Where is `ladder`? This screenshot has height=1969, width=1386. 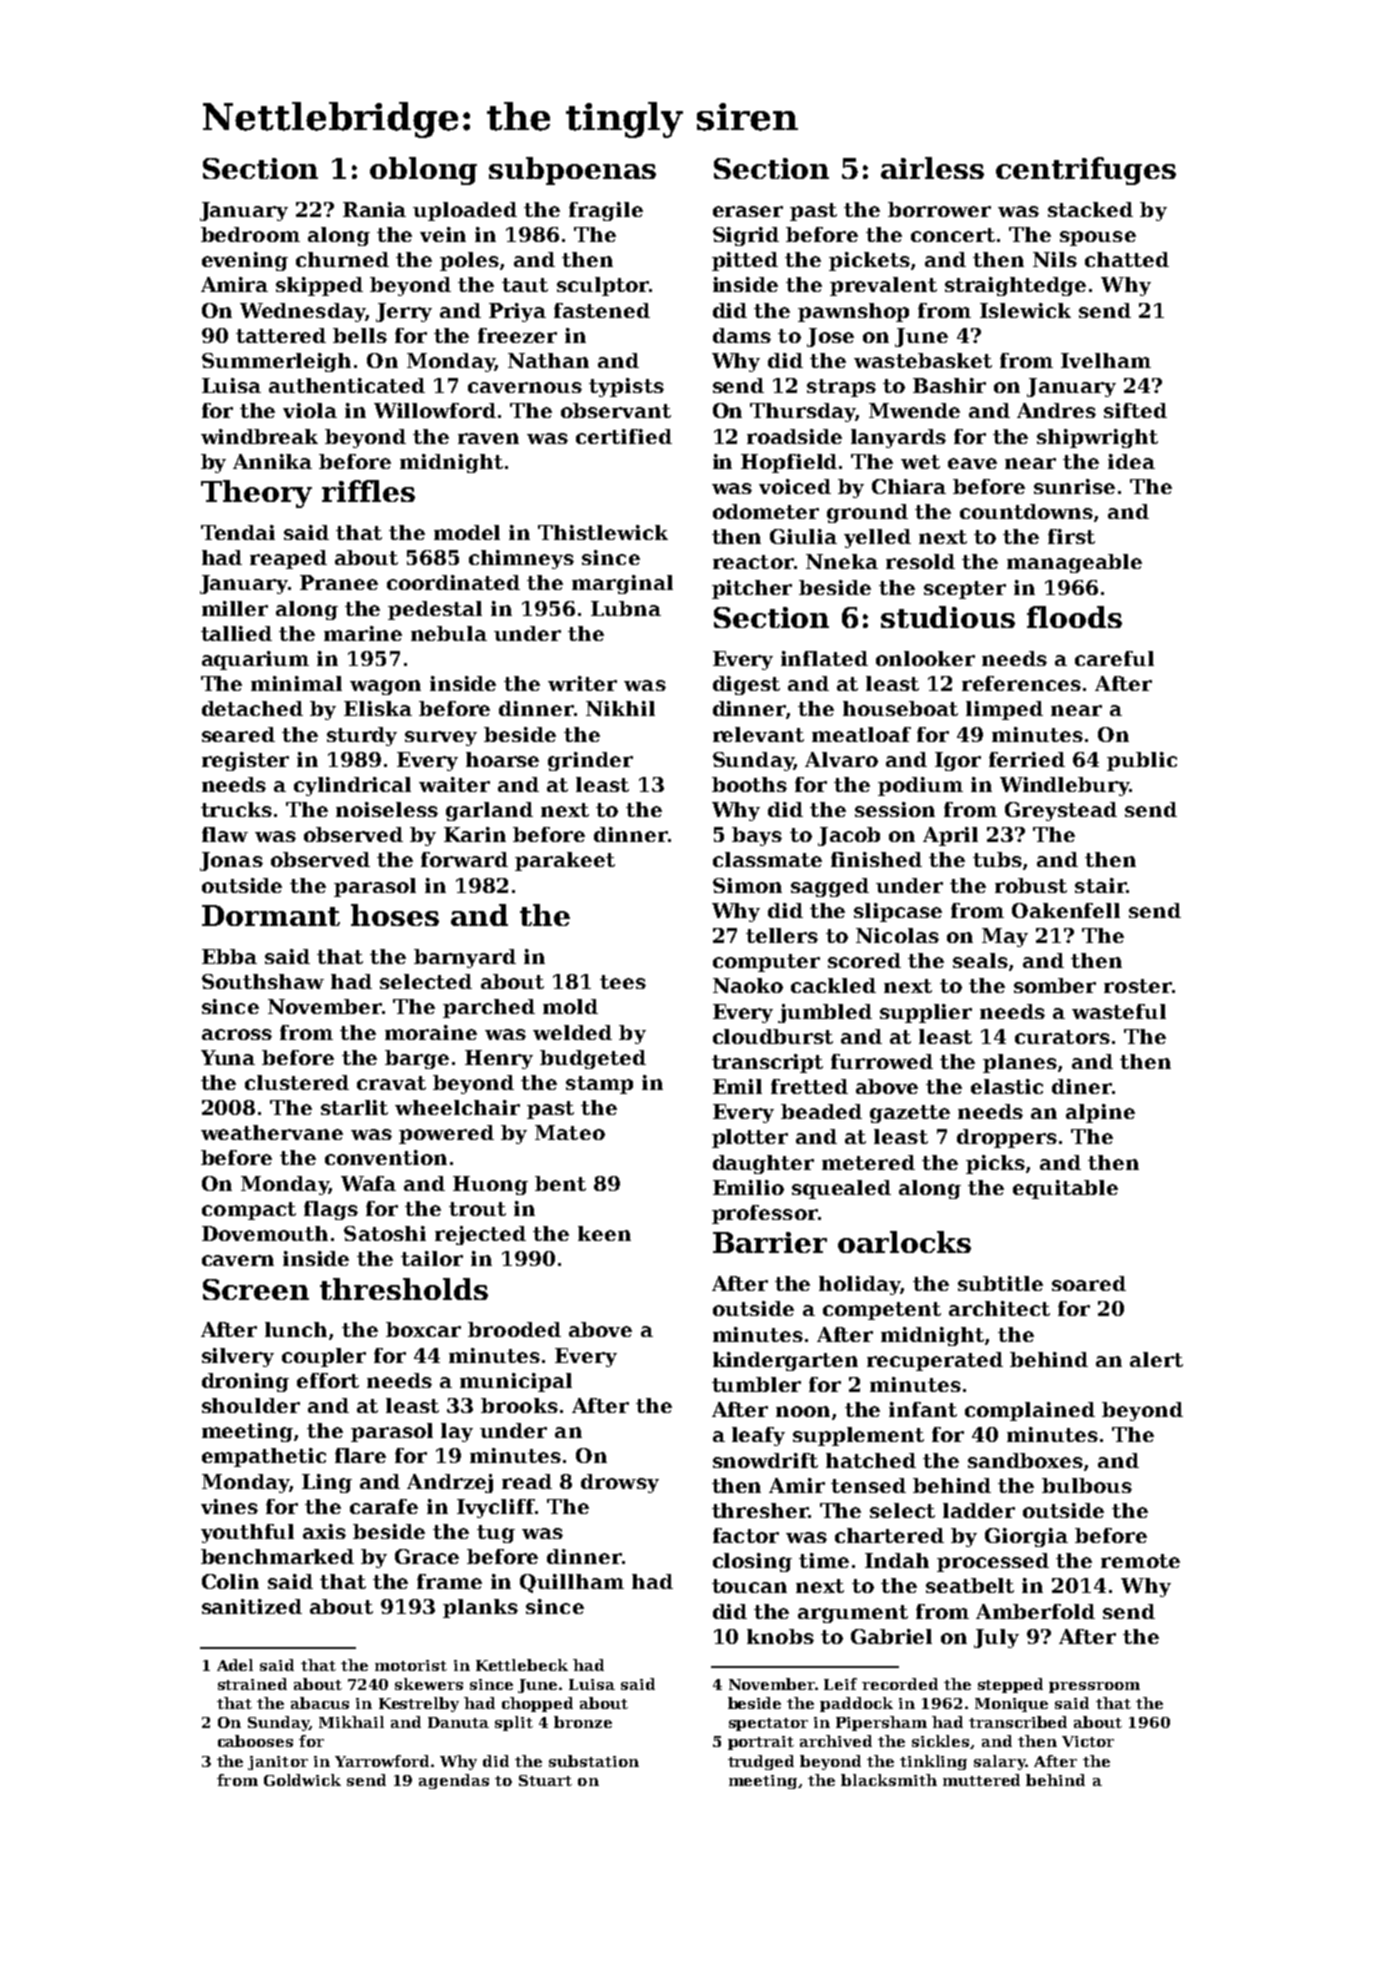
ladder is located at coordinates (979, 1510).
